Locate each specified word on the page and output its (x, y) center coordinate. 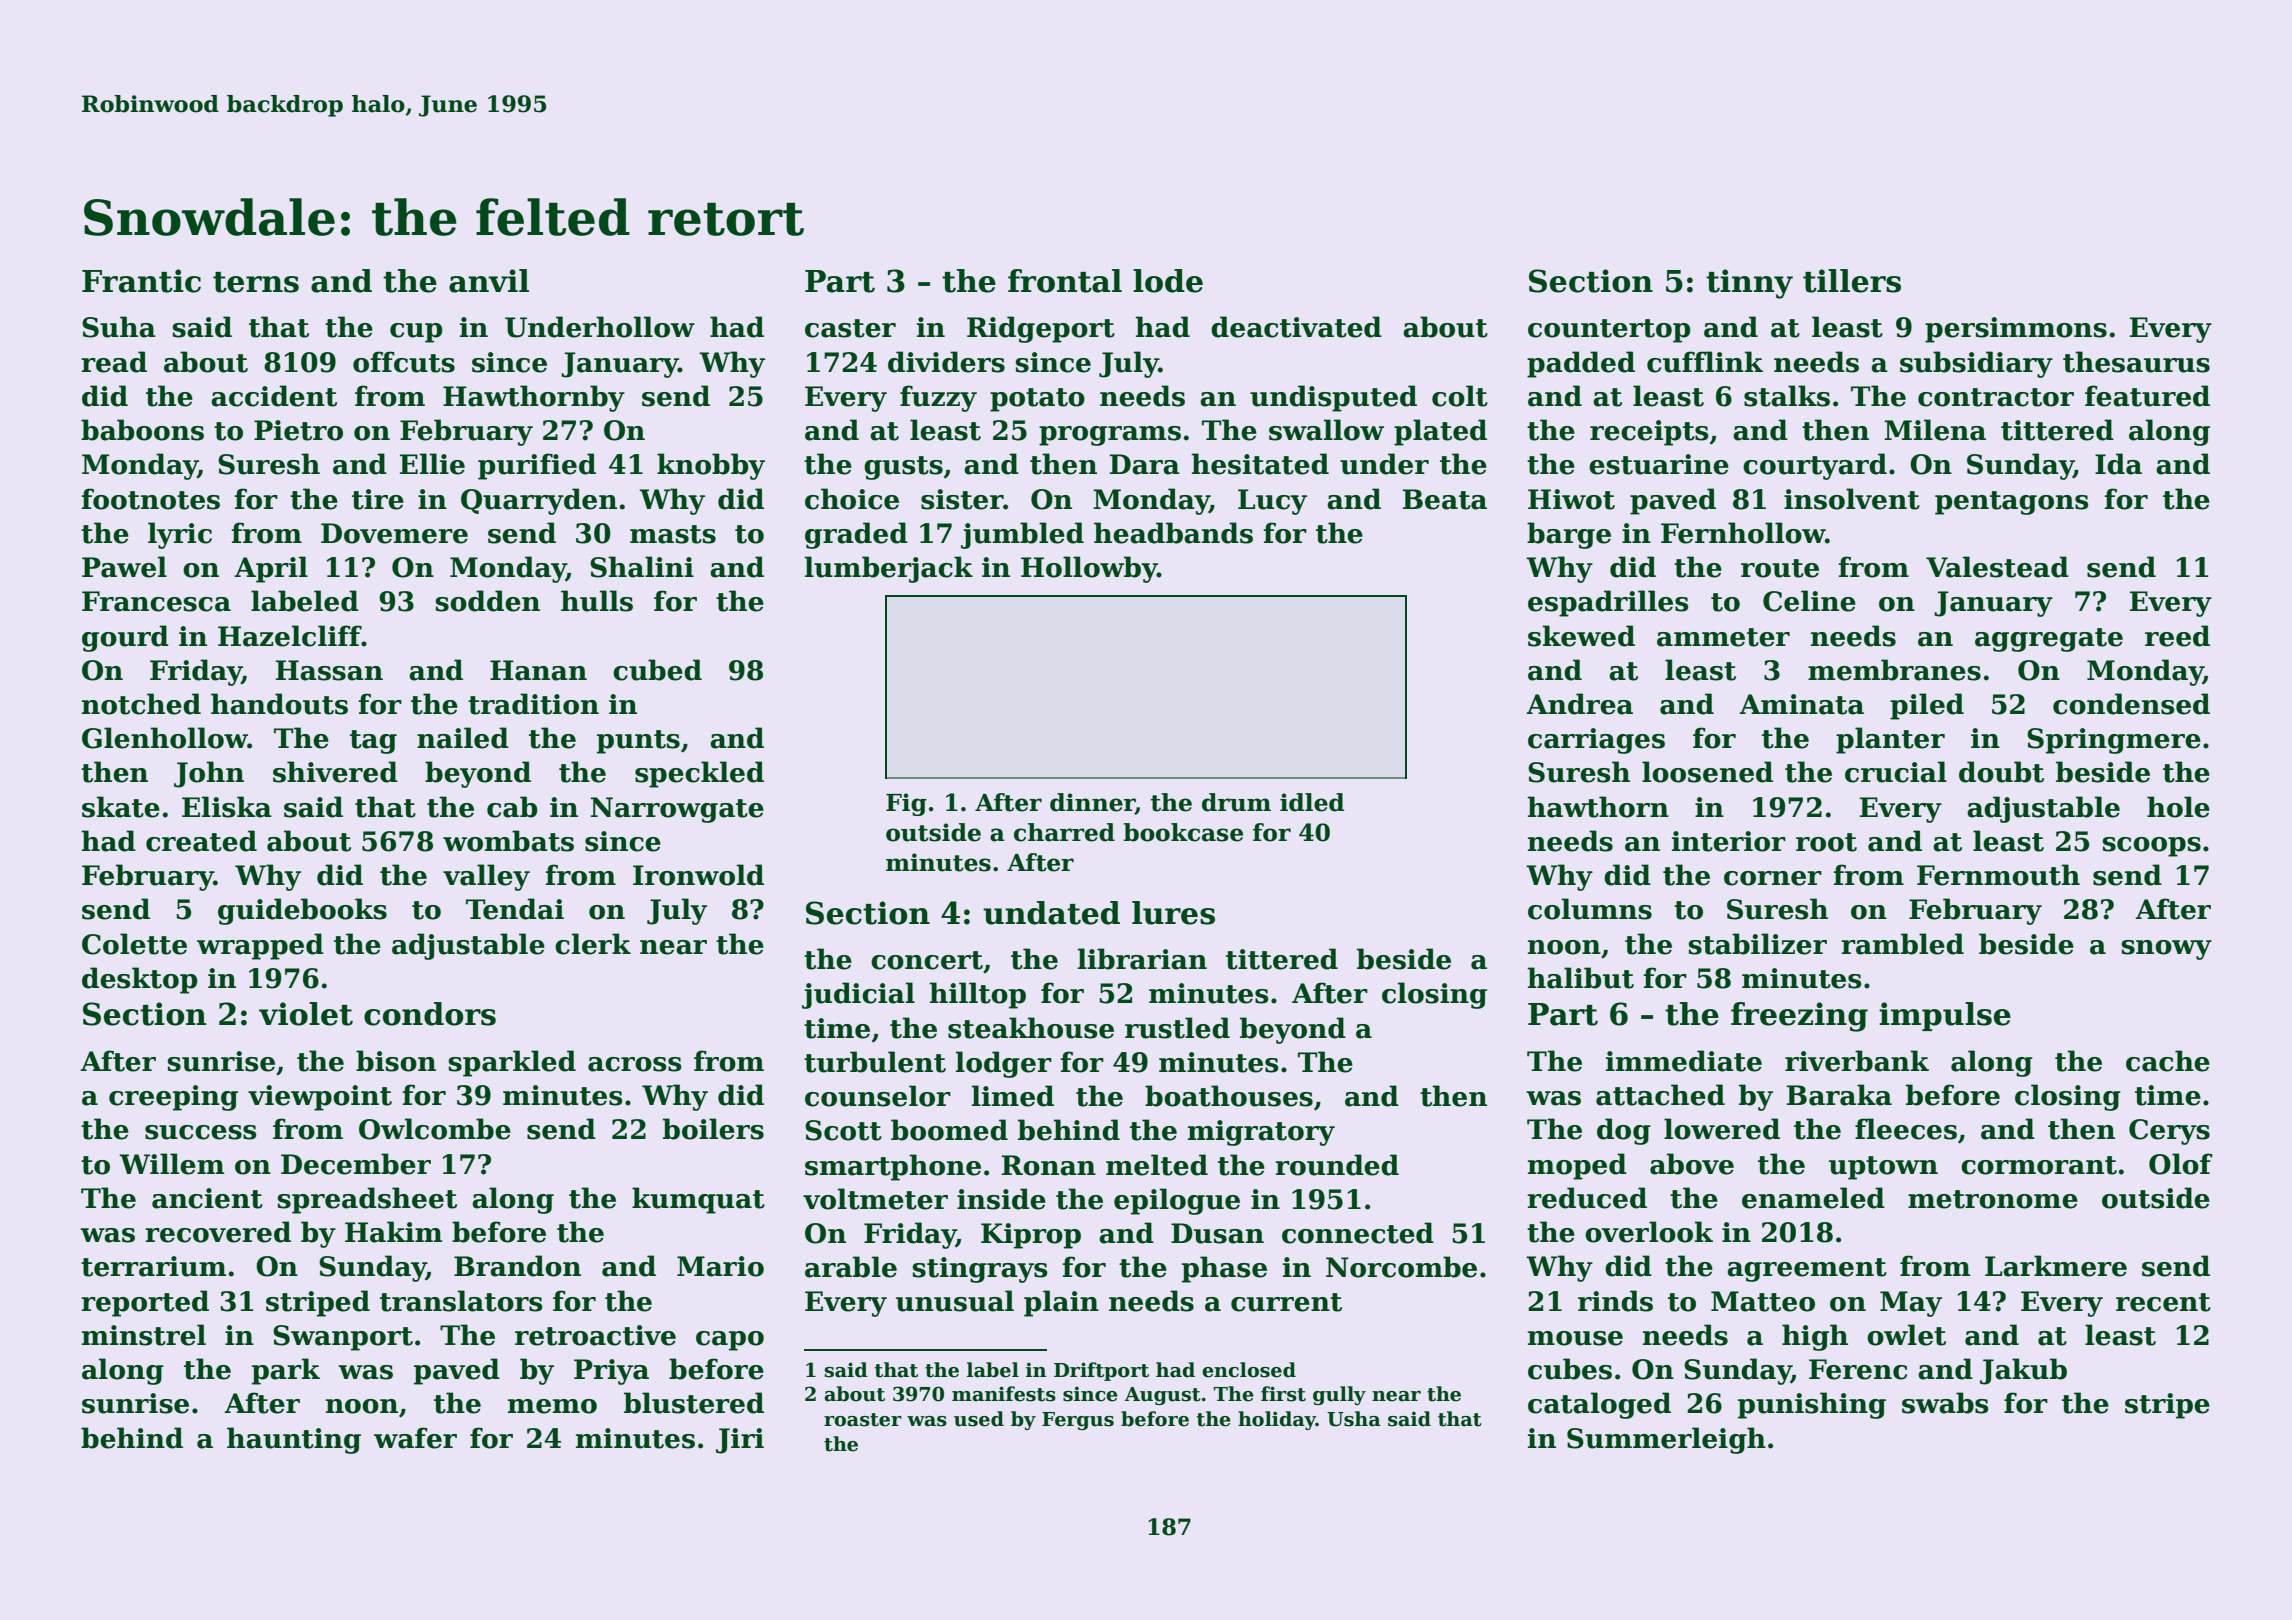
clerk (593, 944)
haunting (294, 1440)
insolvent (1852, 499)
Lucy (1272, 502)
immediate (1684, 1061)
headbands (1173, 533)
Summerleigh (1666, 1440)
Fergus (1078, 1421)
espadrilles (1608, 603)
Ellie (432, 464)
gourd (125, 638)
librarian (1142, 959)
